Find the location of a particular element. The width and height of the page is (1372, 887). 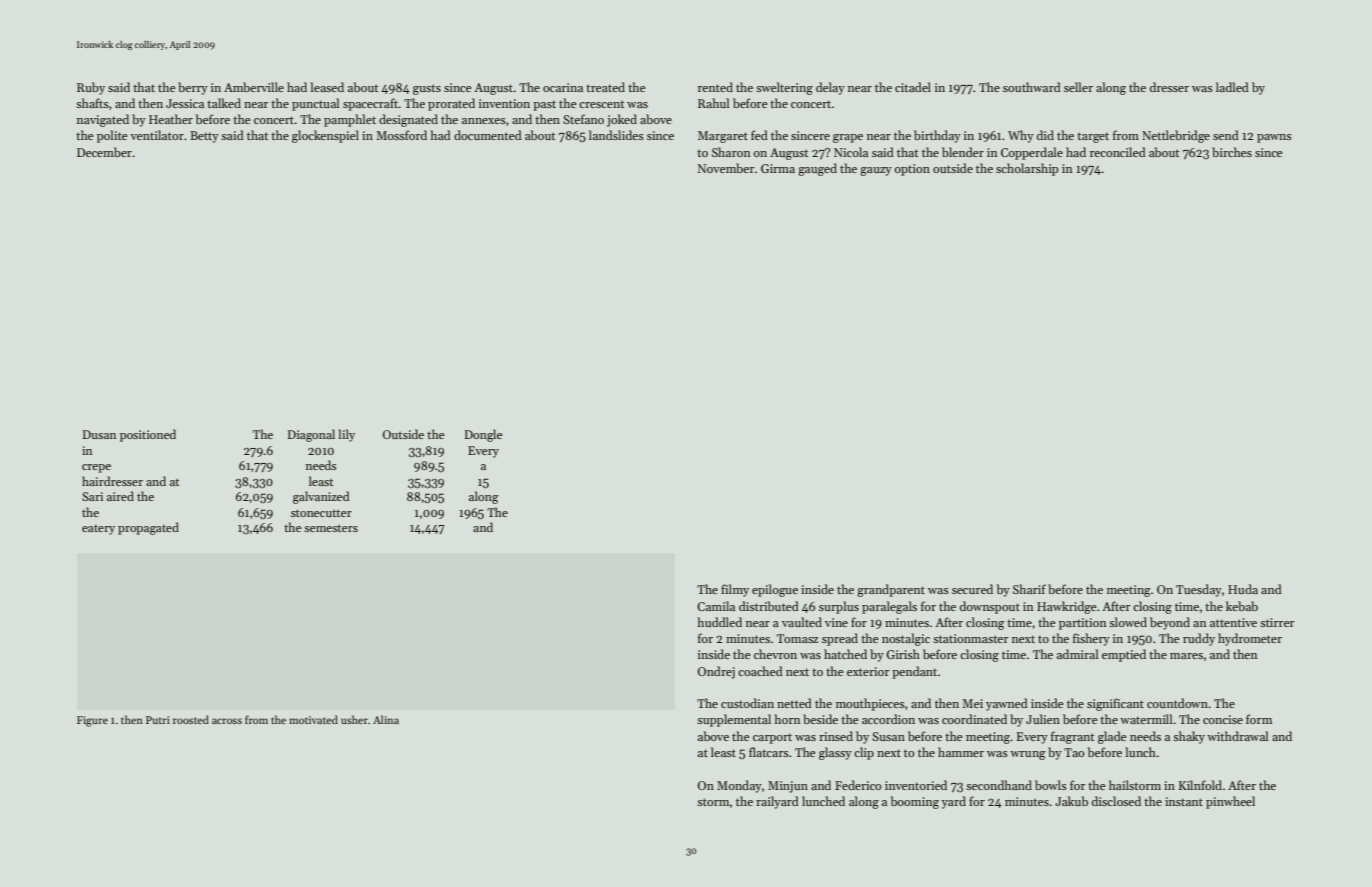

hydrometer is located at coordinates (1250, 639).
